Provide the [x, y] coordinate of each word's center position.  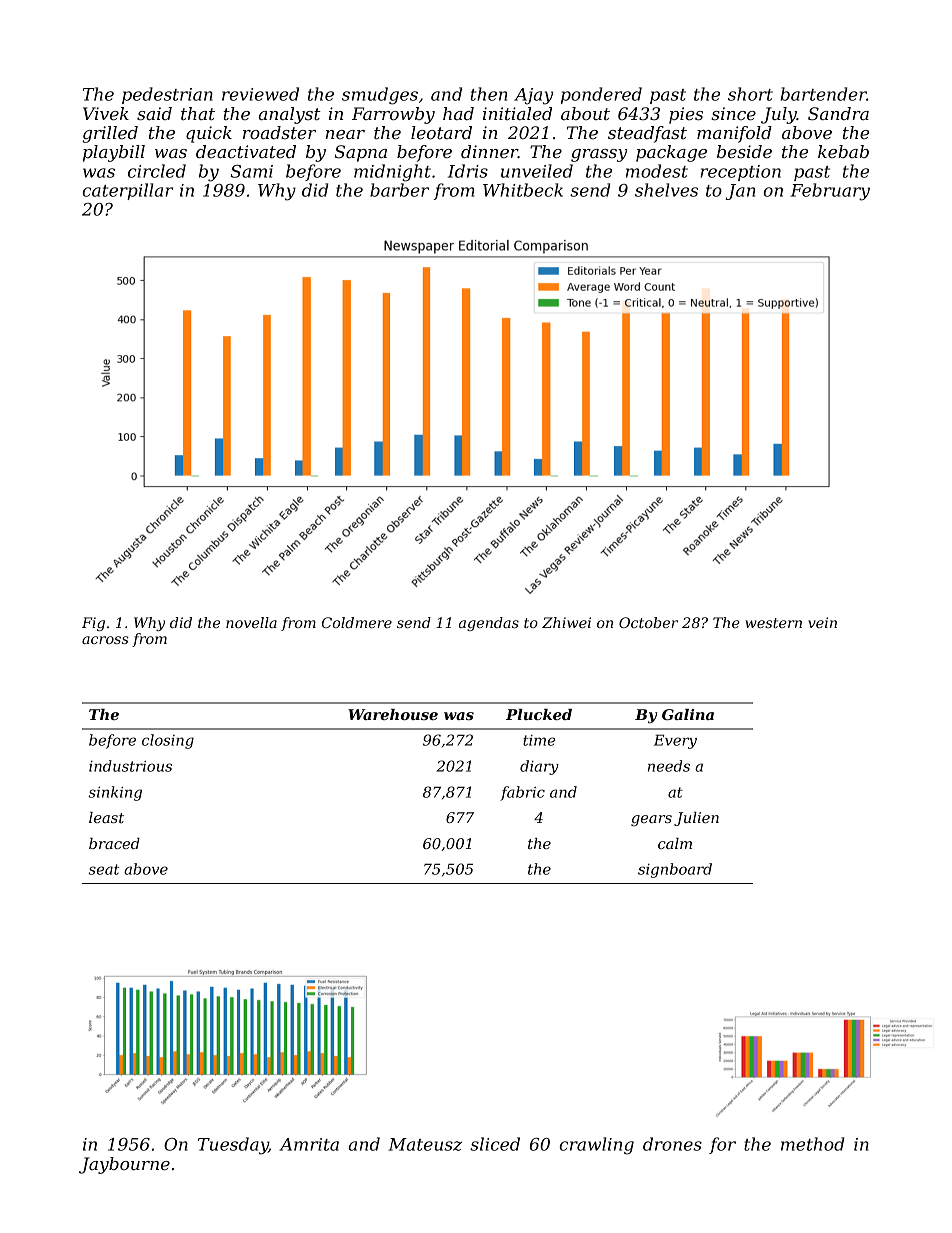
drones [672, 1144]
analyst [289, 115]
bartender [823, 94]
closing [168, 741]
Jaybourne [124, 1165]
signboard [675, 870]
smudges [380, 96]
